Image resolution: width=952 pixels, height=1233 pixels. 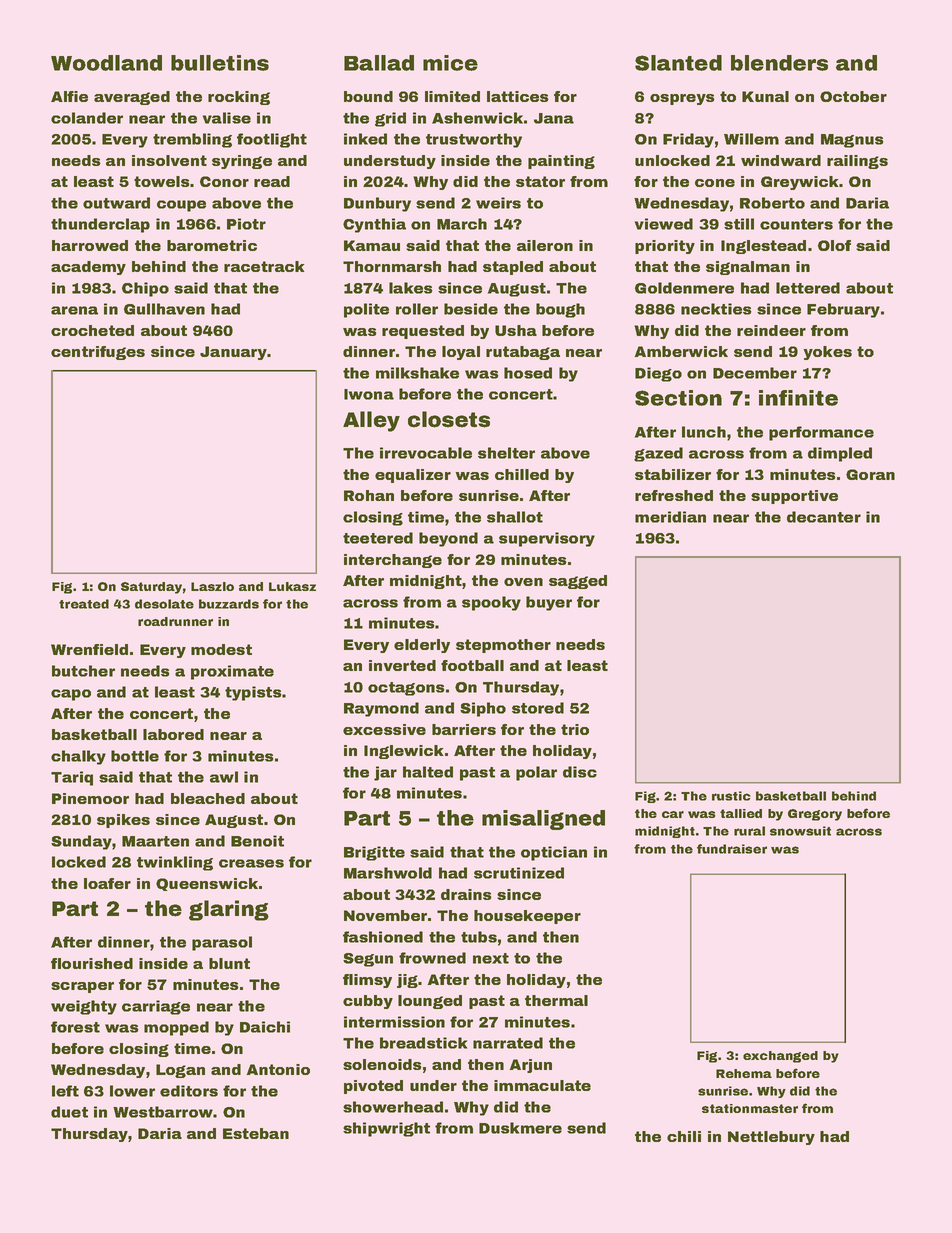 What do you see at coordinates (520, 1128) in the screenshot?
I see `Duskmere` at bounding box center [520, 1128].
